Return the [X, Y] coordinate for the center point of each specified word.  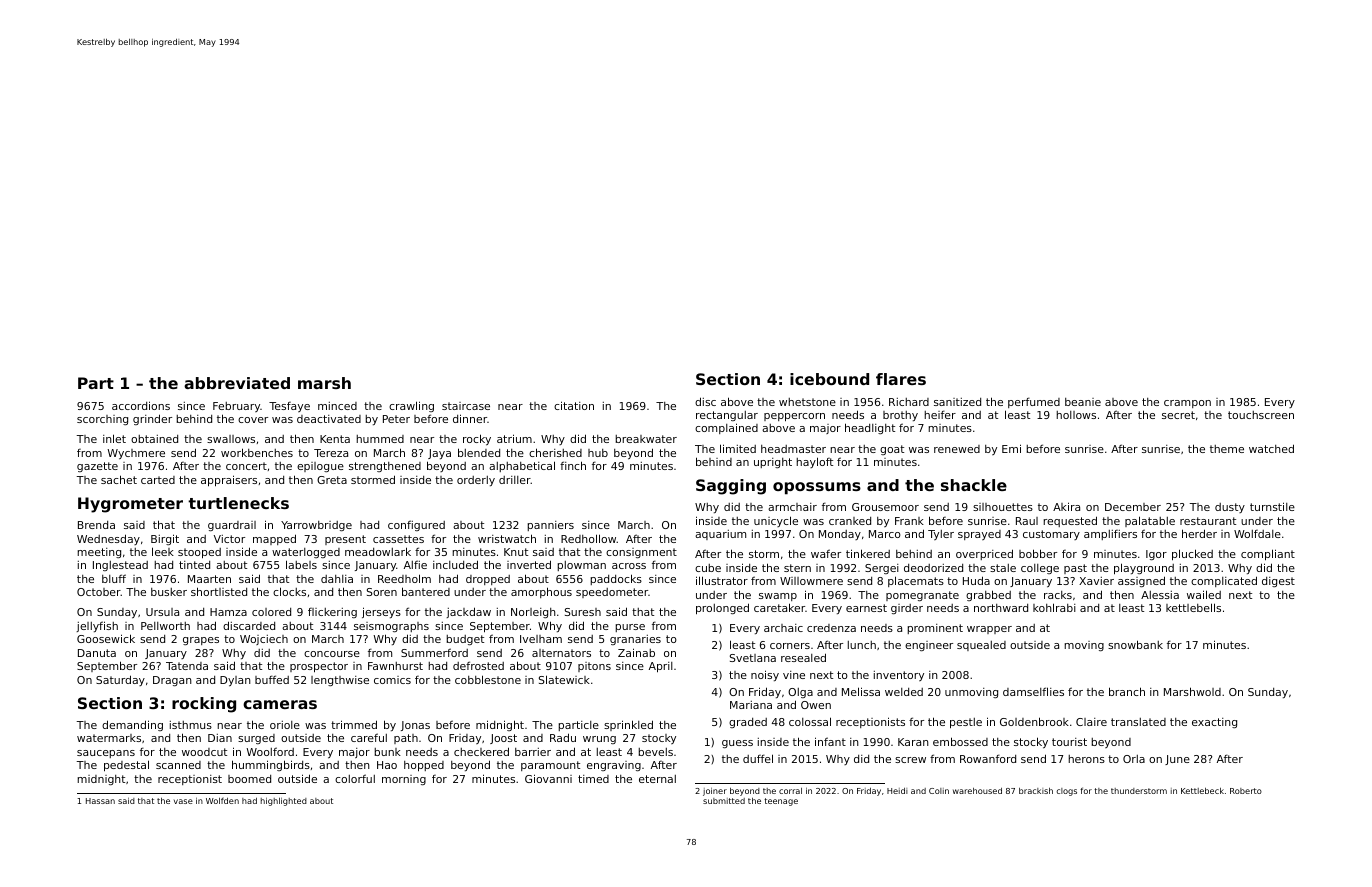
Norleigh [533, 613]
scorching [102, 420]
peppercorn [794, 417]
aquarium [720, 535]
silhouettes [1003, 507]
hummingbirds [271, 765]
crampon [1187, 404]
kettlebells [1193, 607]
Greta [332, 480]
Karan [913, 742]
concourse [332, 654]
